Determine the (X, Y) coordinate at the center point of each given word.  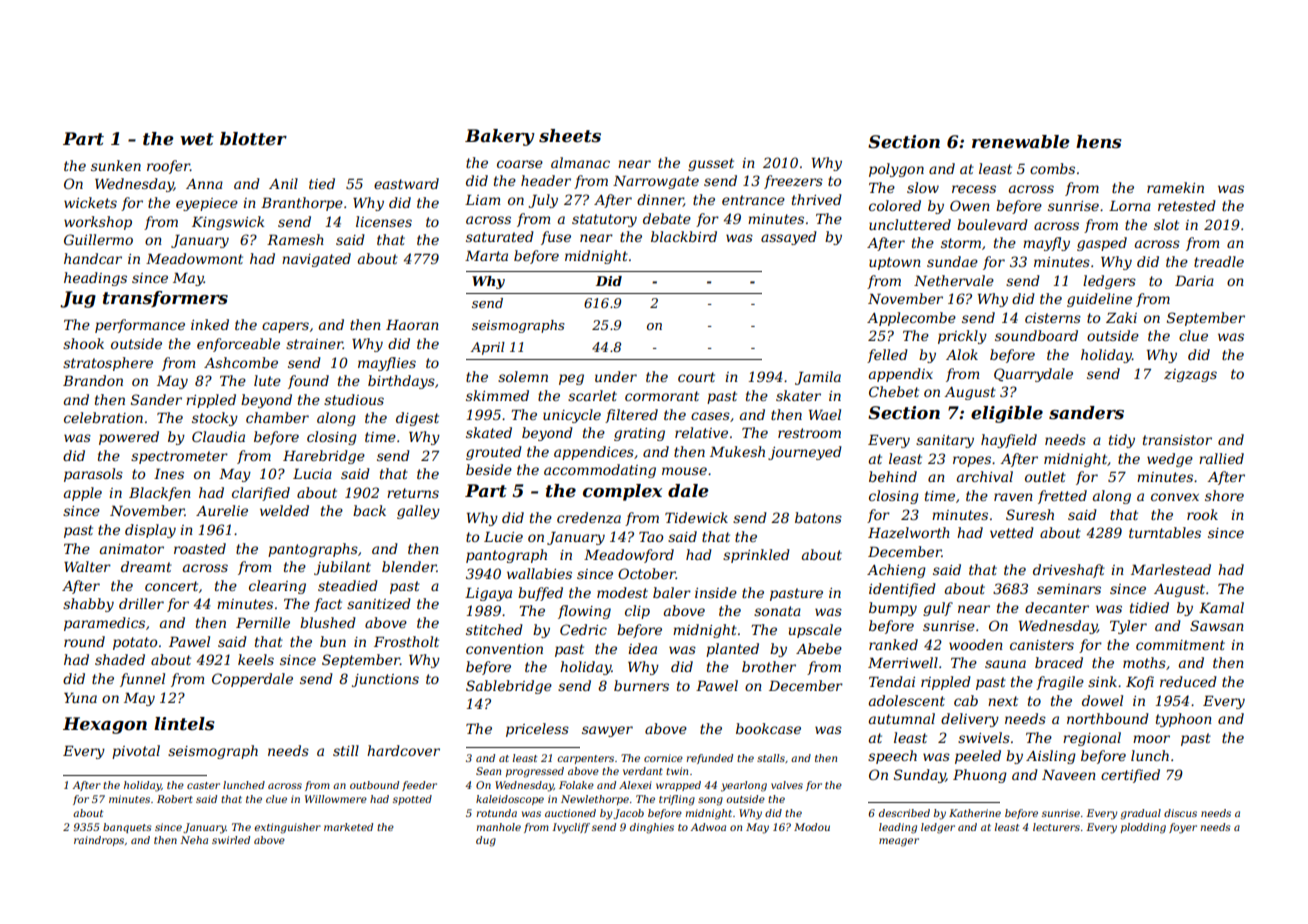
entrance (753, 200)
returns (413, 493)
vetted (1012, 532)
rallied (1221, 458)
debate (667, 218)
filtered (631, 416)
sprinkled (756, 556)
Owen (970, 205)
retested (1187, 205)
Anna (204, 184)
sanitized (379, 604)
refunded (709, 759)
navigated (316, 260)
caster (203, 785)
